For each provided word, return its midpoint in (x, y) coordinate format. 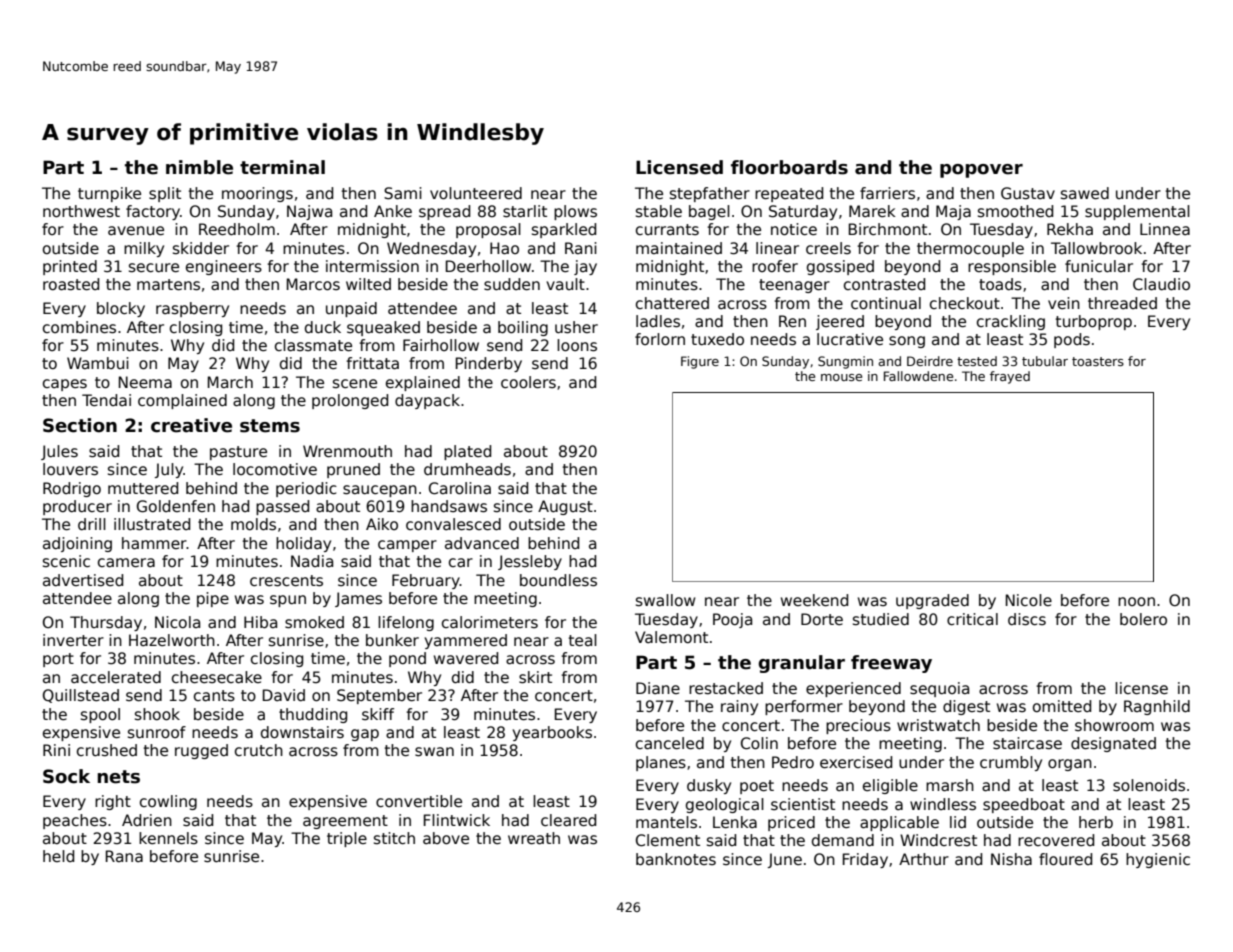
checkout (965, 303)
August (565, 507)
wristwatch (938, 725)
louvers (70, 469)
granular (801, 664)
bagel (709, 212)
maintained (679, 248)
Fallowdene (918, 376)
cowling (168, 802)
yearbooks (552, 733)
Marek (872, 211)
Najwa (309, 212)
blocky (121, 309)
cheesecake (217, 677)
